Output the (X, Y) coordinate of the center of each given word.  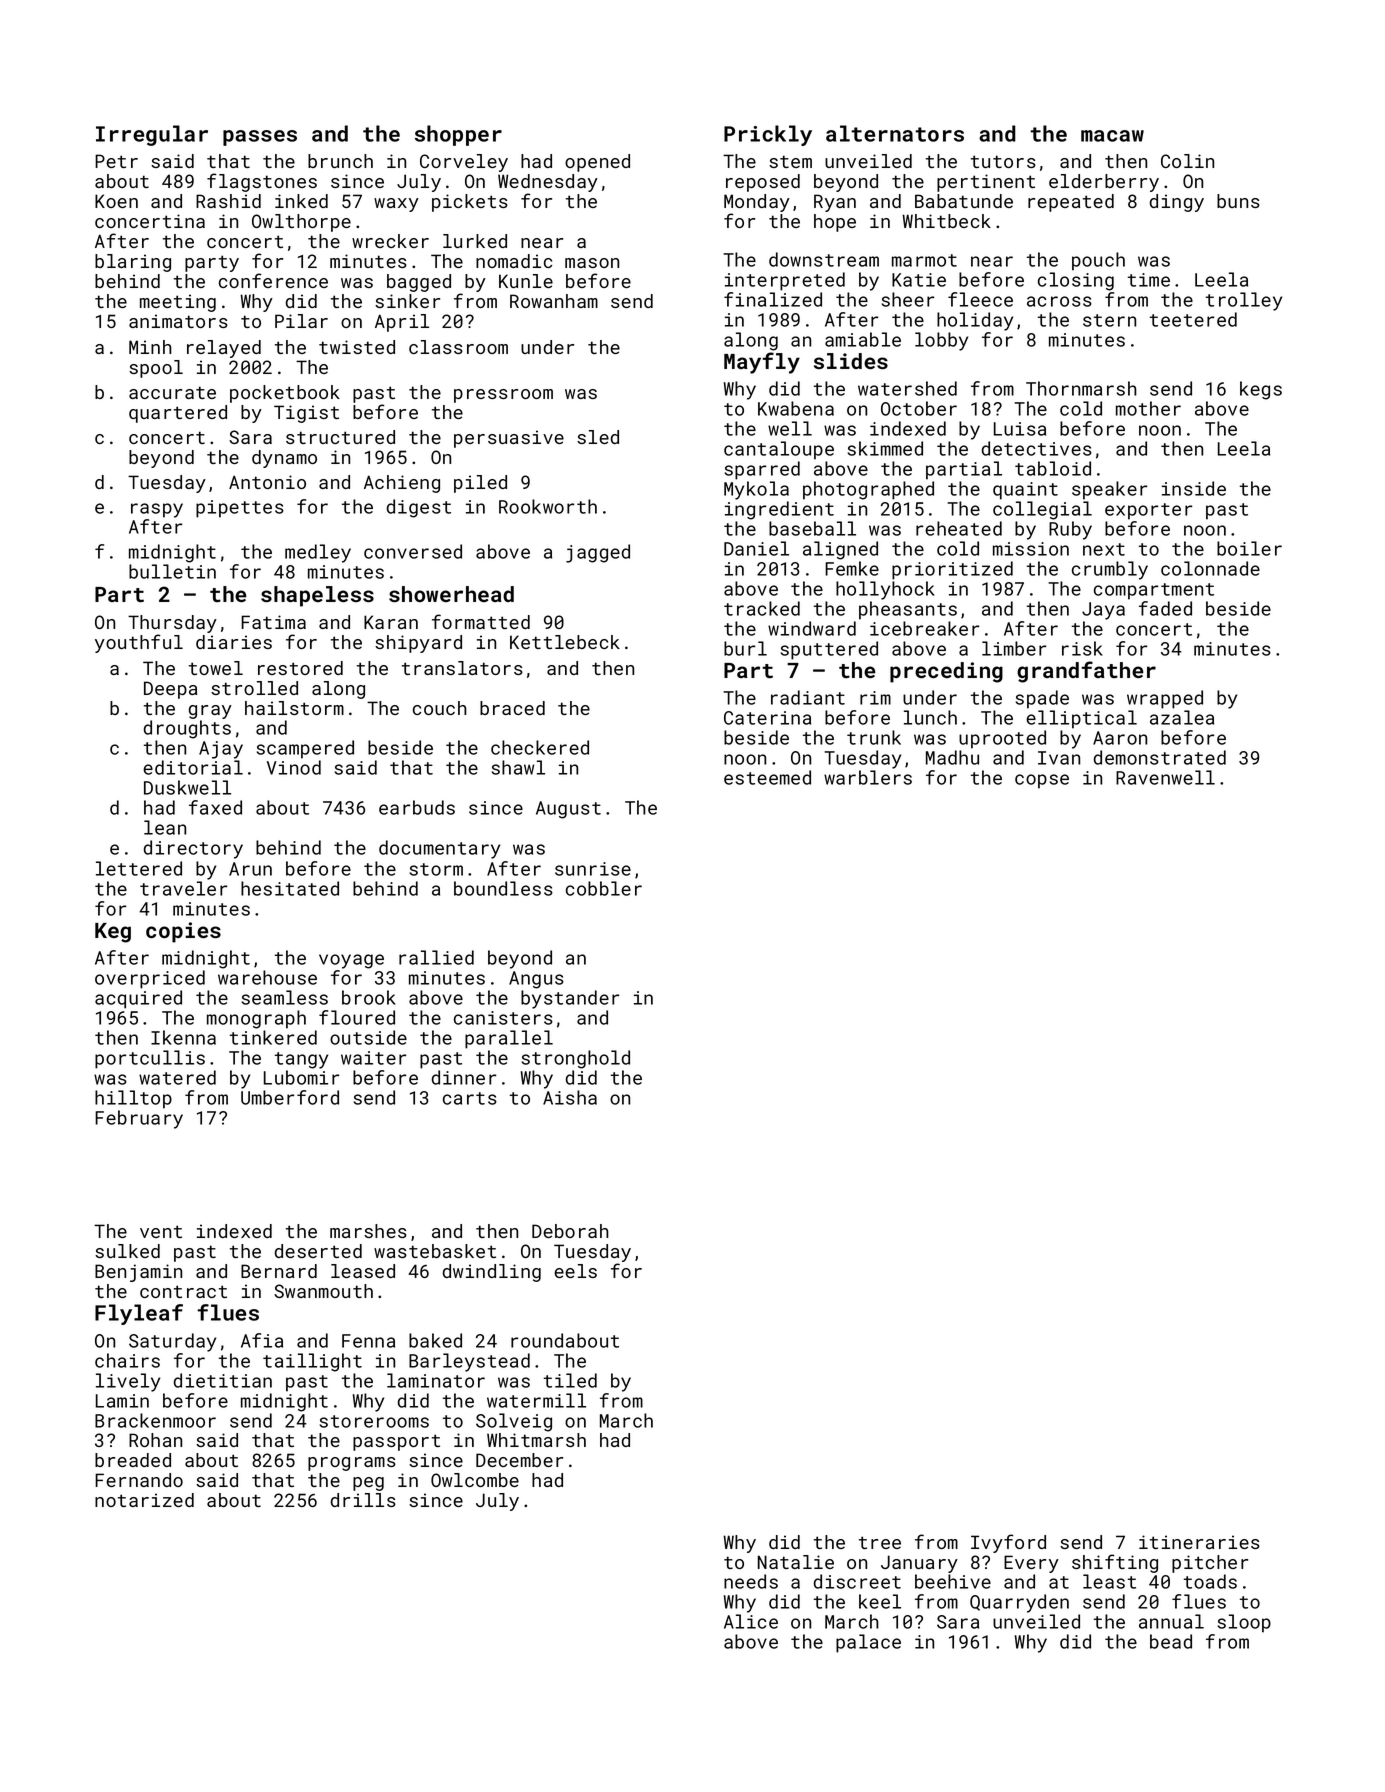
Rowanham (554, 301)
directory (193, 849)
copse (1042, 781)
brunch (340, 161)
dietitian (223, 1380)
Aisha (570, 1097)
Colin (1187, 161)
